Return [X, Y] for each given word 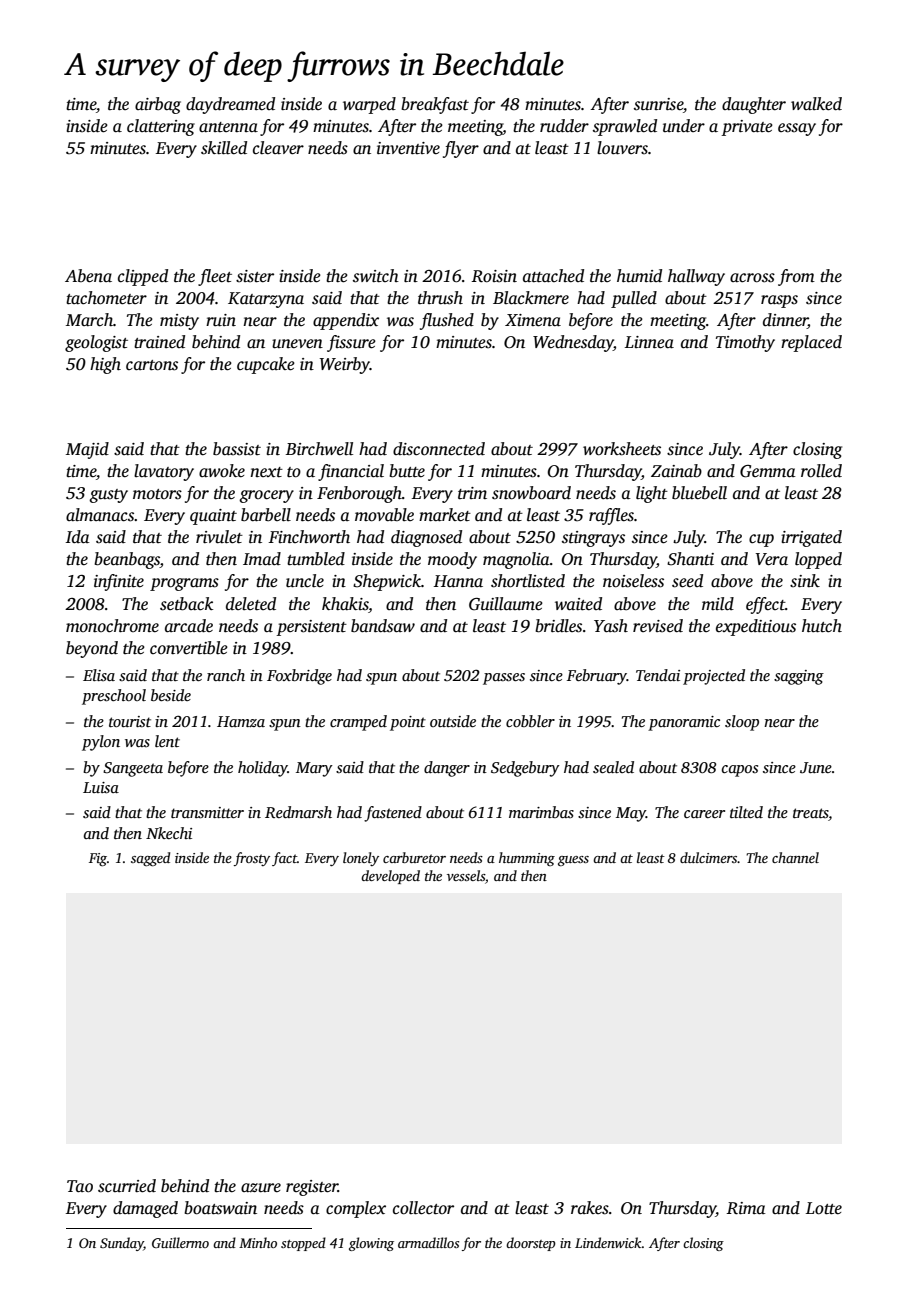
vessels [466, 875]
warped [369, 105]
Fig [98, 859]
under [684, 126]
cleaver [278, 148]
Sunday [122, 1244]
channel [795, 857]
